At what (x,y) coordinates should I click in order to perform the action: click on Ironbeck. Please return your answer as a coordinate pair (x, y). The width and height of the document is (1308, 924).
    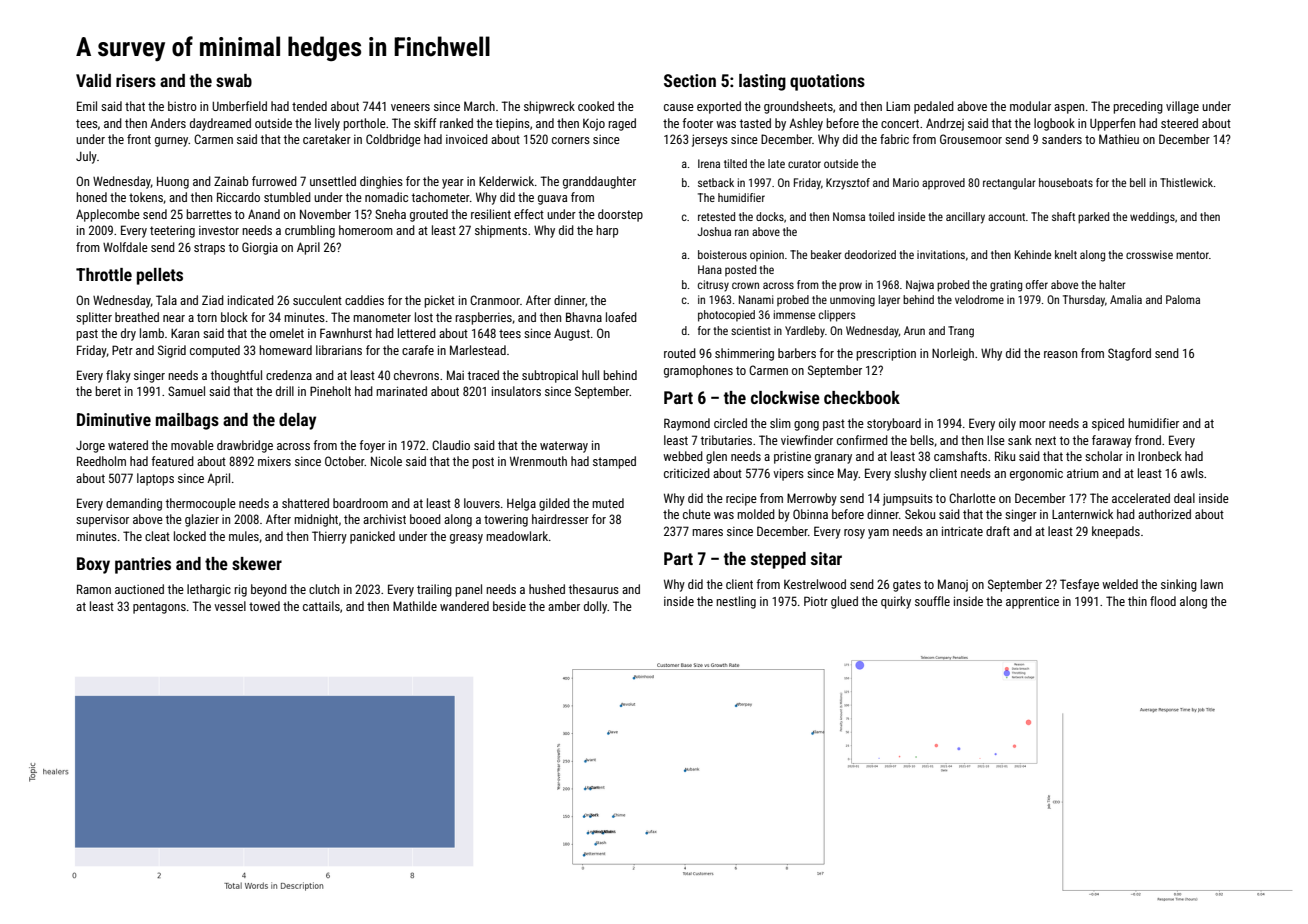
    Looking at the image, I should click on (1160, 456).
